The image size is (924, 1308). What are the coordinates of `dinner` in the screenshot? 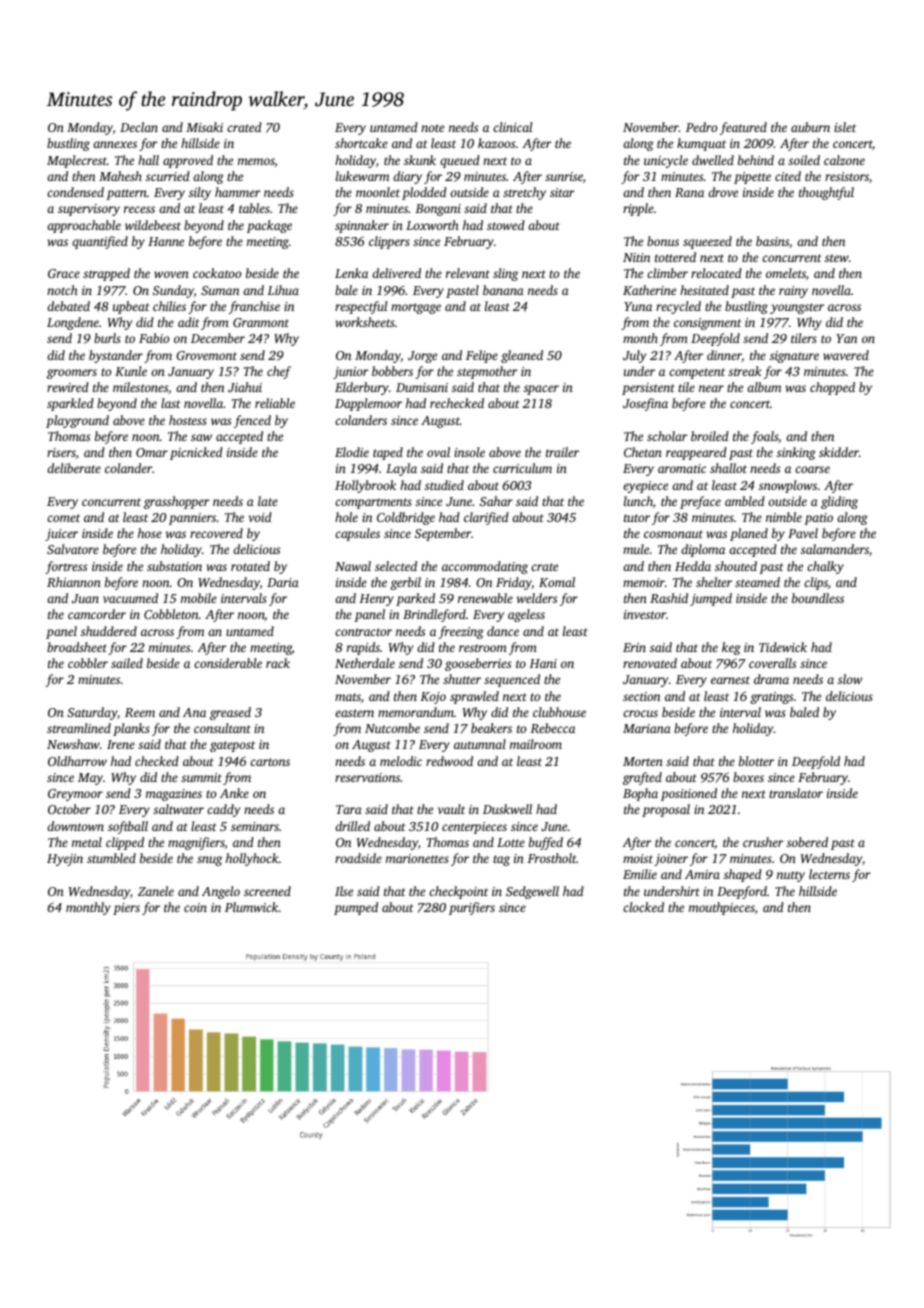 It's located at (724, 356).
